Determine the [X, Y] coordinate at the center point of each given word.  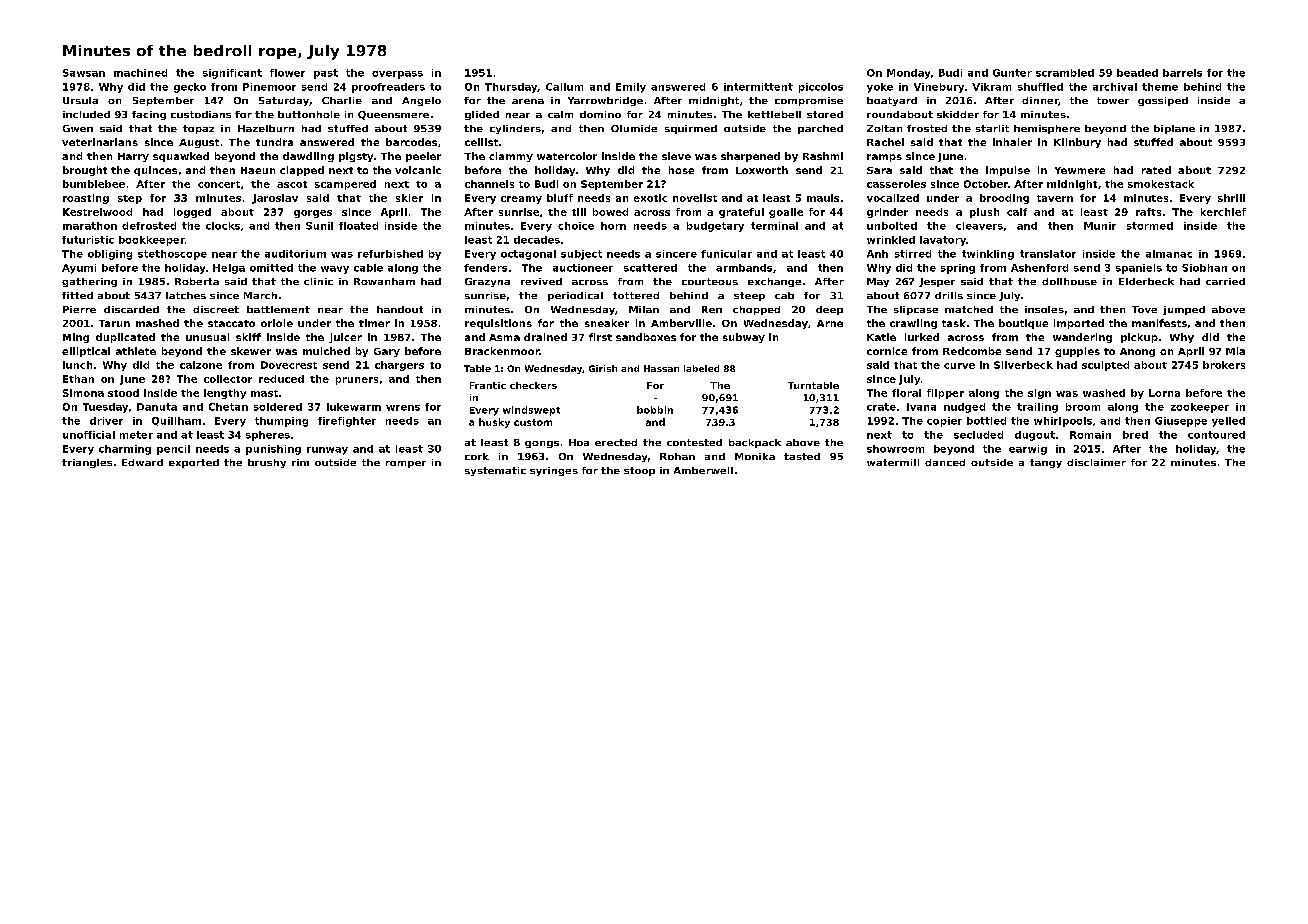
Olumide [634, 128]
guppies [1077, 352]
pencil [173, 450]
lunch [77, 365]
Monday [908, 74]
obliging [110, 255]
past [326, 74]
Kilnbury [1077, 143]
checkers [533, 385]
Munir [1100, 226]
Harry [133, 157]
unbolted [892, 226]
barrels [1182, 73]
